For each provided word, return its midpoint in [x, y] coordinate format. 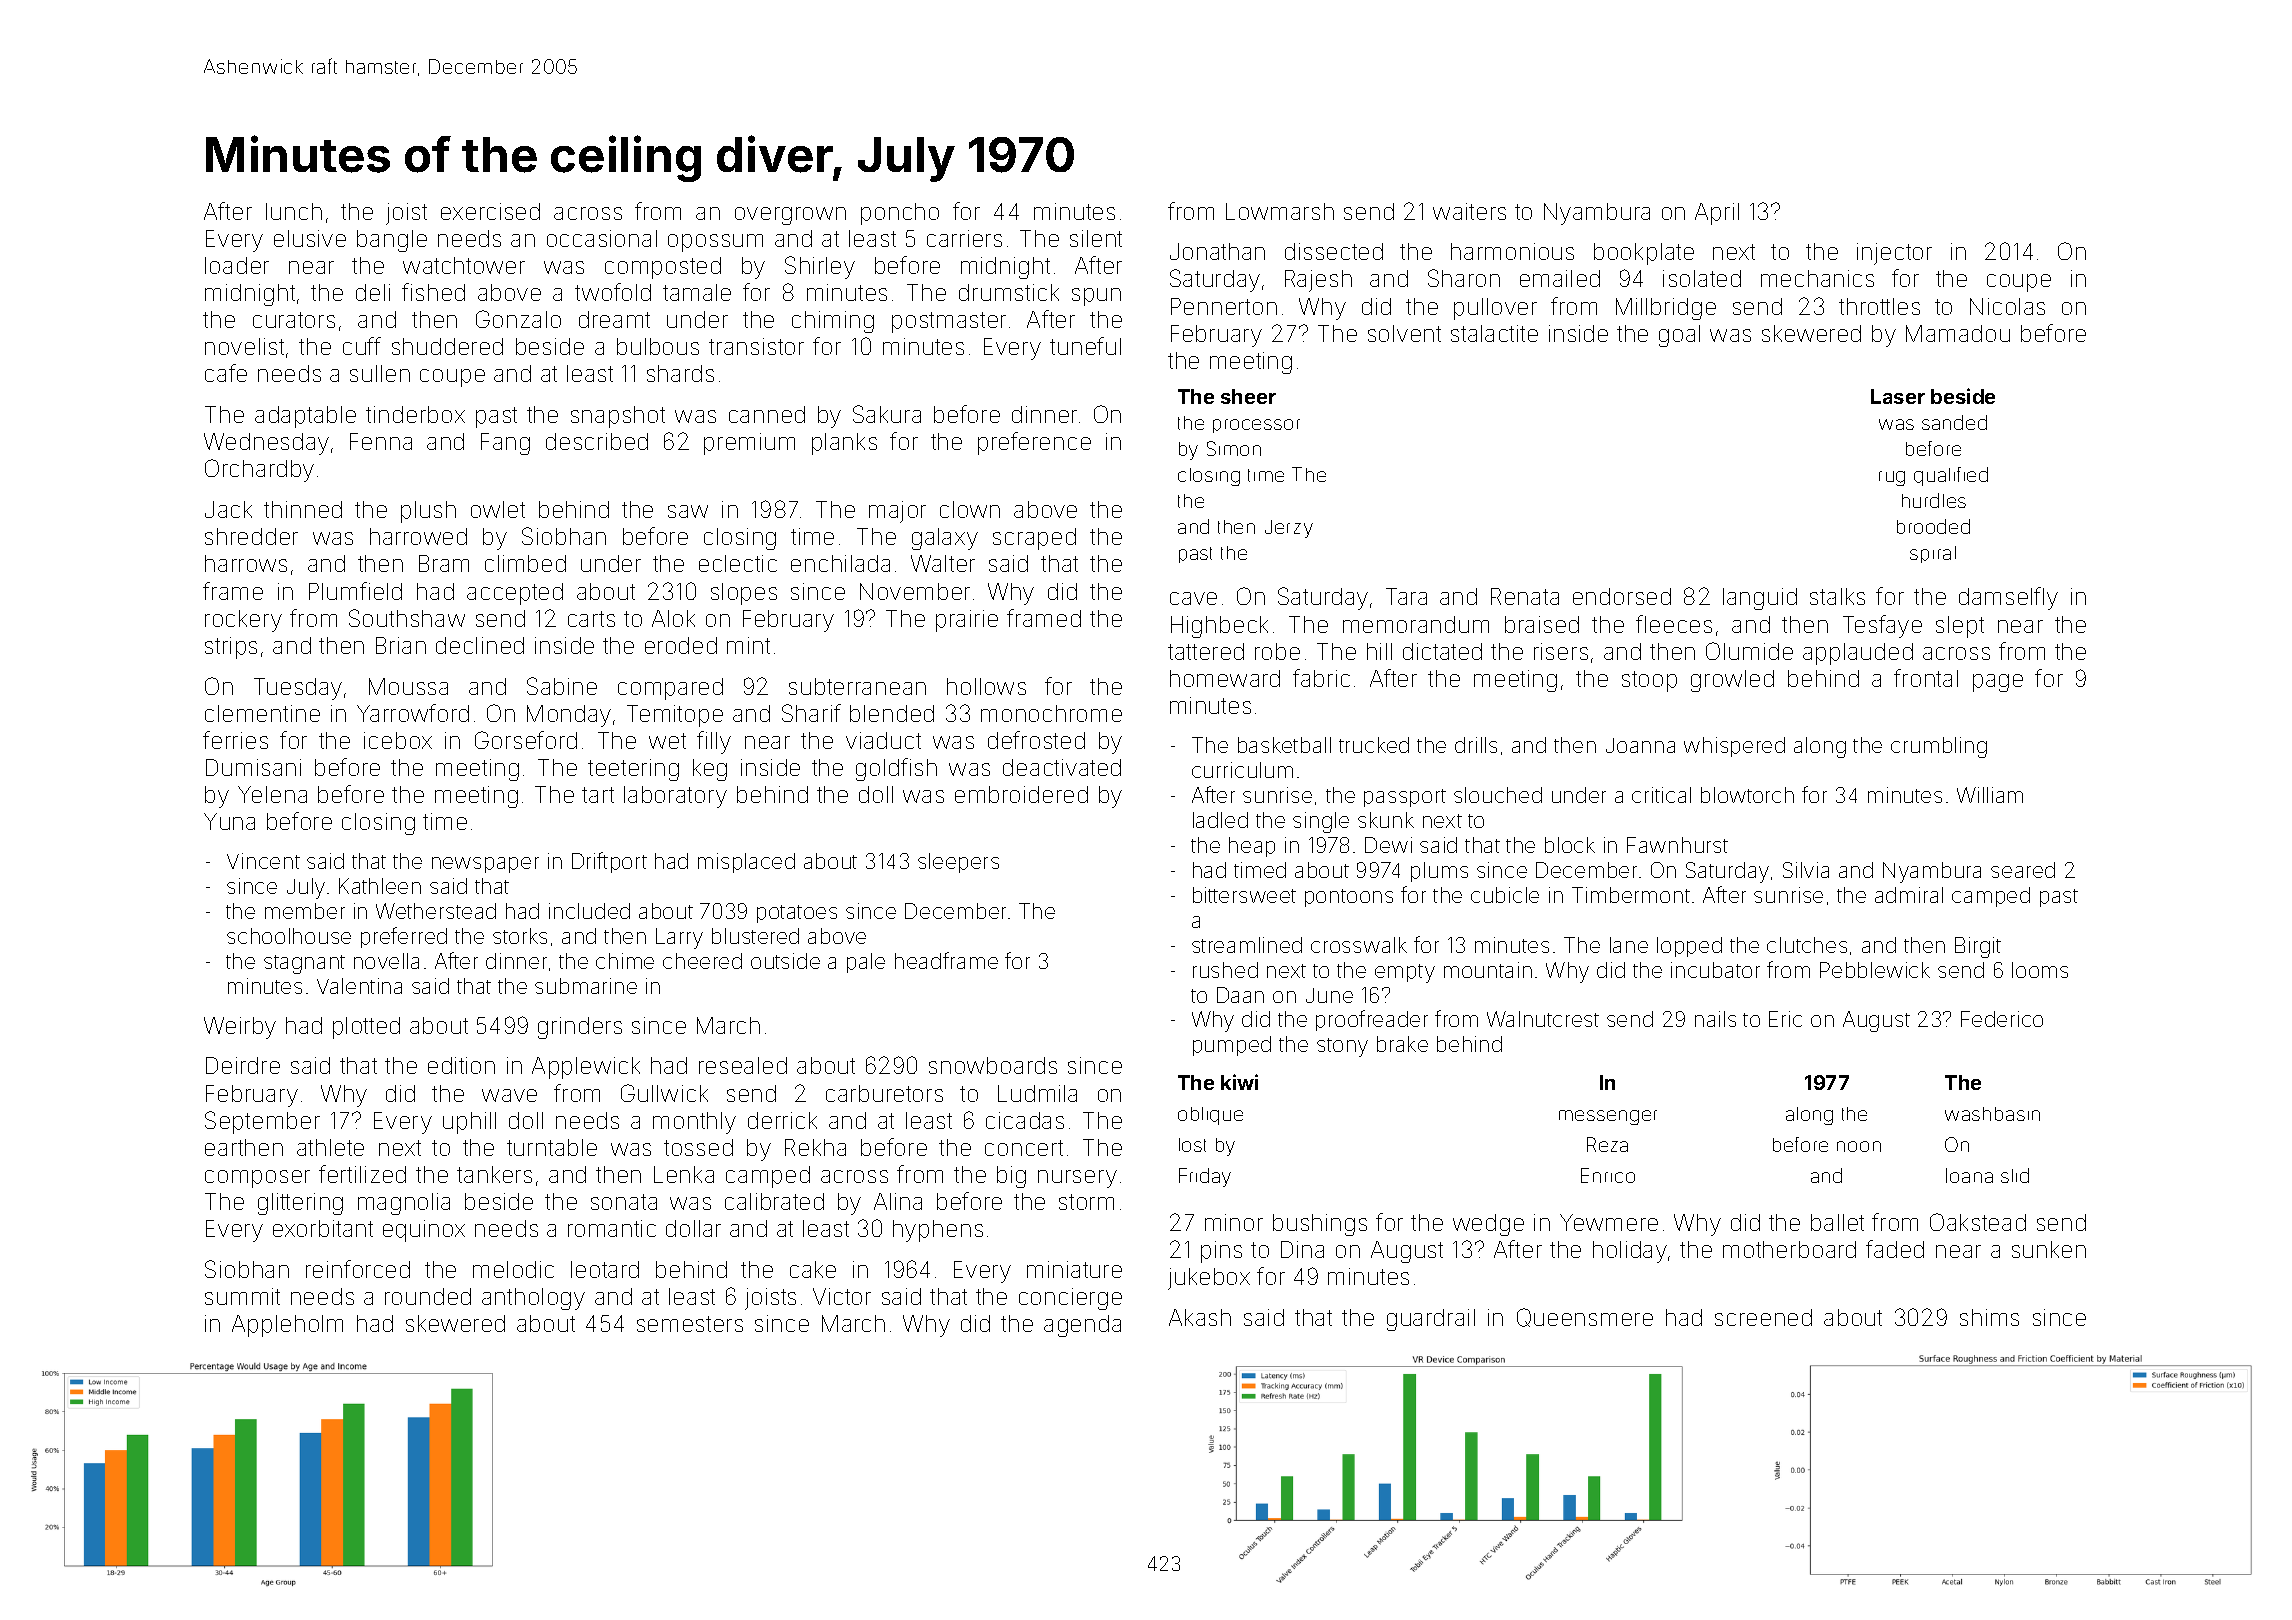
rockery [243, 621]
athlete [330, 1147]
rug [1892, 478]
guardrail [1431, 1320]
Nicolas [2007, 306]
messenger [1608, 1117]
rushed [1225, 970]
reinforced [358, 1269]
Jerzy [1289, 529]
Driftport [609, 862]
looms [2040, 970]
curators [294, 320]
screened [1763, 1317]
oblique [1210, 1116]
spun [1096, 297]
